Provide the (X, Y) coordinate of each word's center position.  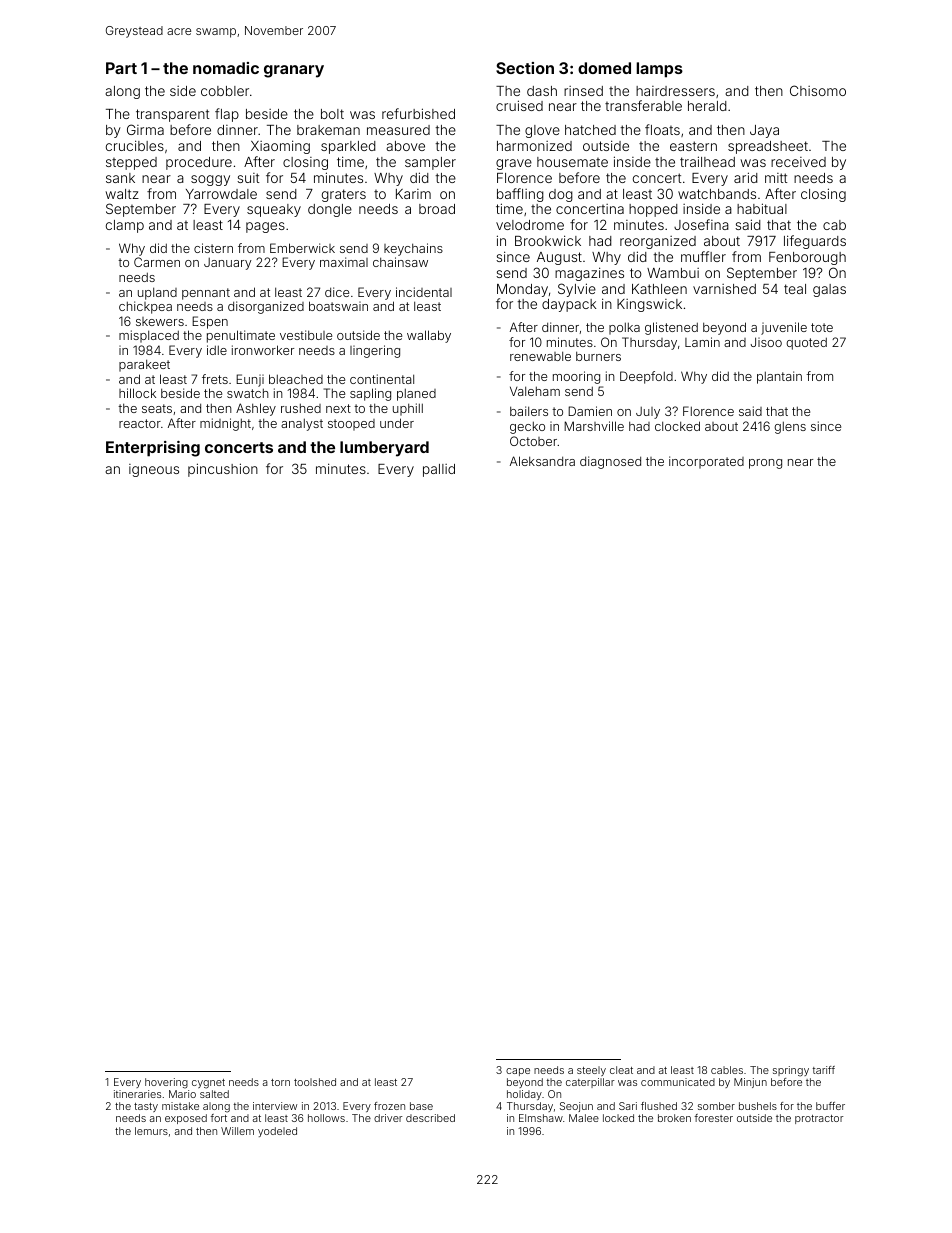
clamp (125, 226)
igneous (154, 470)
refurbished (418, 113)
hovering (166, 1083)
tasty (146, 1107)
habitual (762, 208)
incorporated (706, 462)
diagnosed (610, 462)
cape (518, 1072)
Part (121, 68)
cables (727, 1070)
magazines (589, 274)
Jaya (764, 131)
